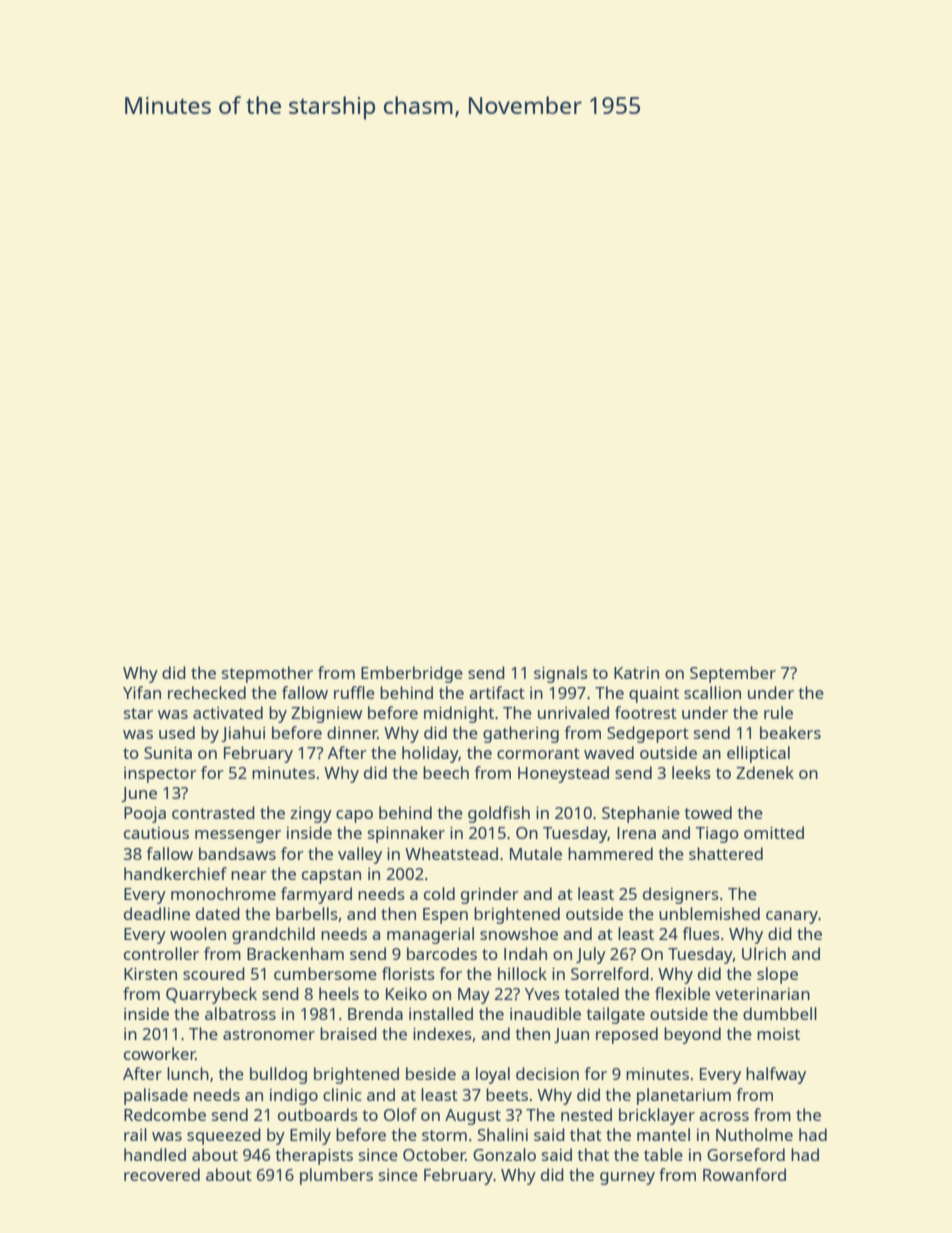 The width and height of the screenshot is (952, 1233). What do you see at coordinates (792, 917) in the screenshot?
I see `canary` at bounding box center [792, 917].
